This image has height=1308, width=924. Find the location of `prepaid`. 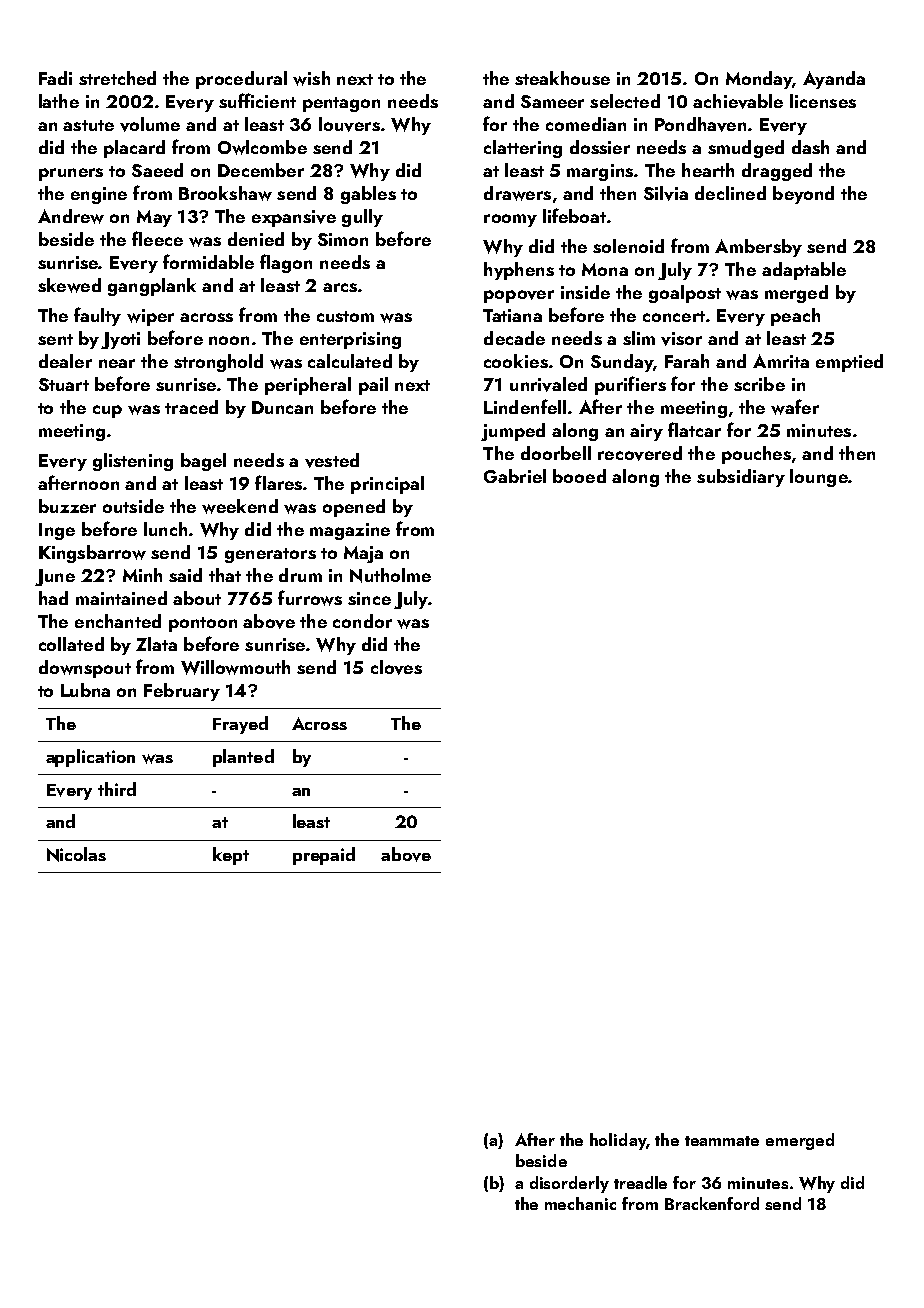

prepaid is located at coordinates (324, 856).
